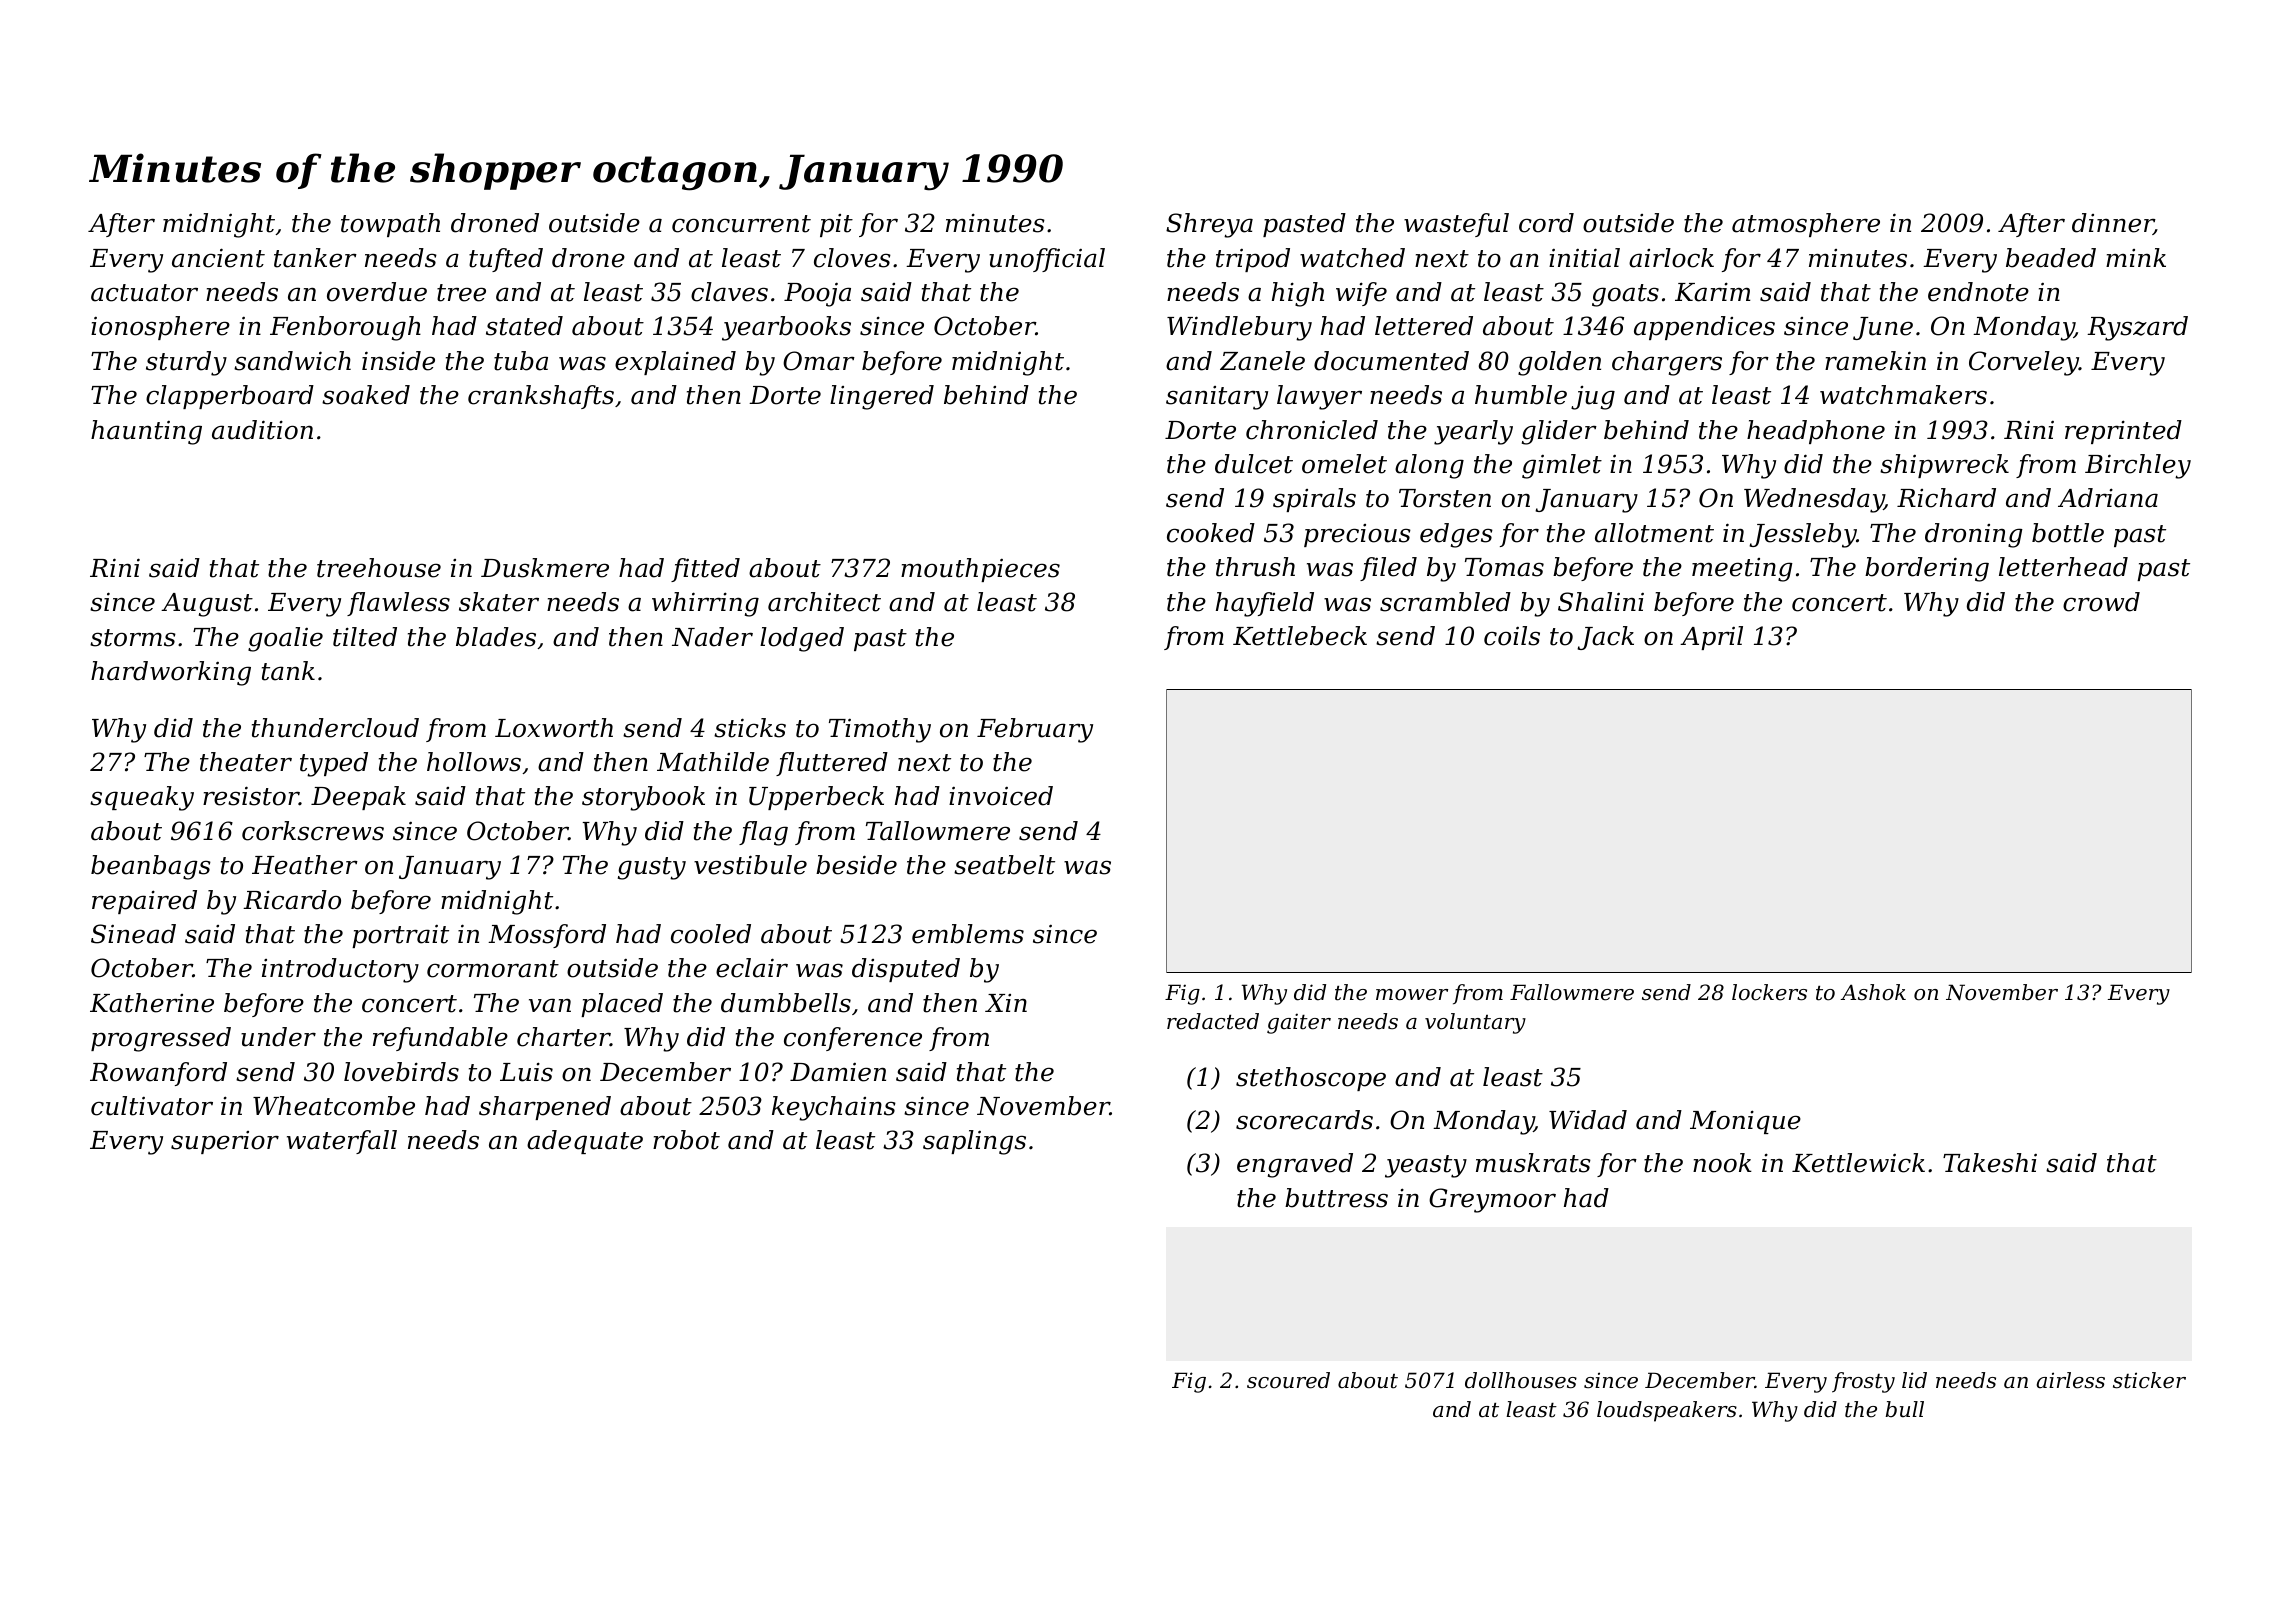  What do you see at coordinates (1288, 1380) in the screenshot?
I see `scoured` at bounding box center [1288, 1380].
